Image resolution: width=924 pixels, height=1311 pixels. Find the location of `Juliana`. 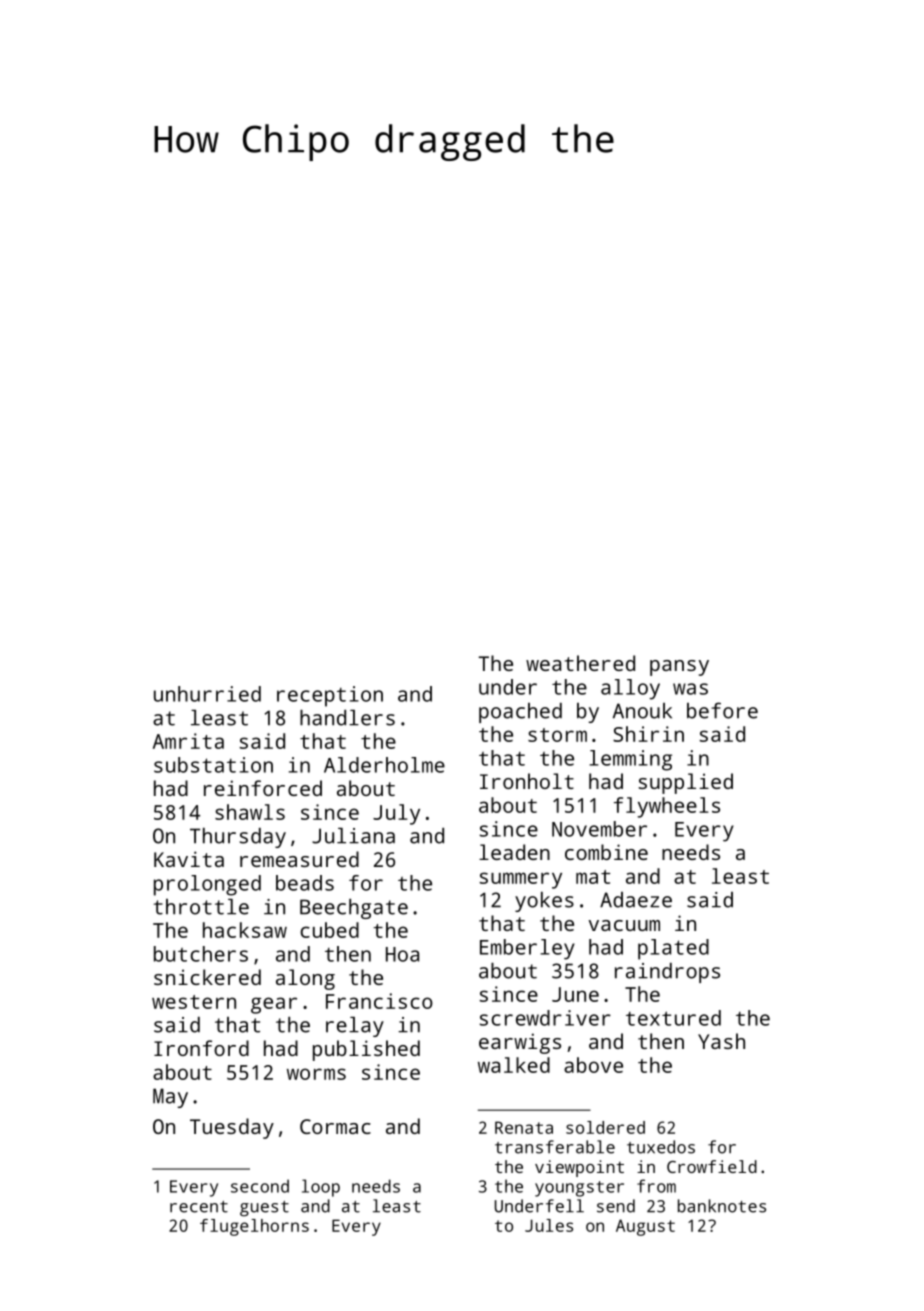

Juliana is located at coordinates (353, 836).
